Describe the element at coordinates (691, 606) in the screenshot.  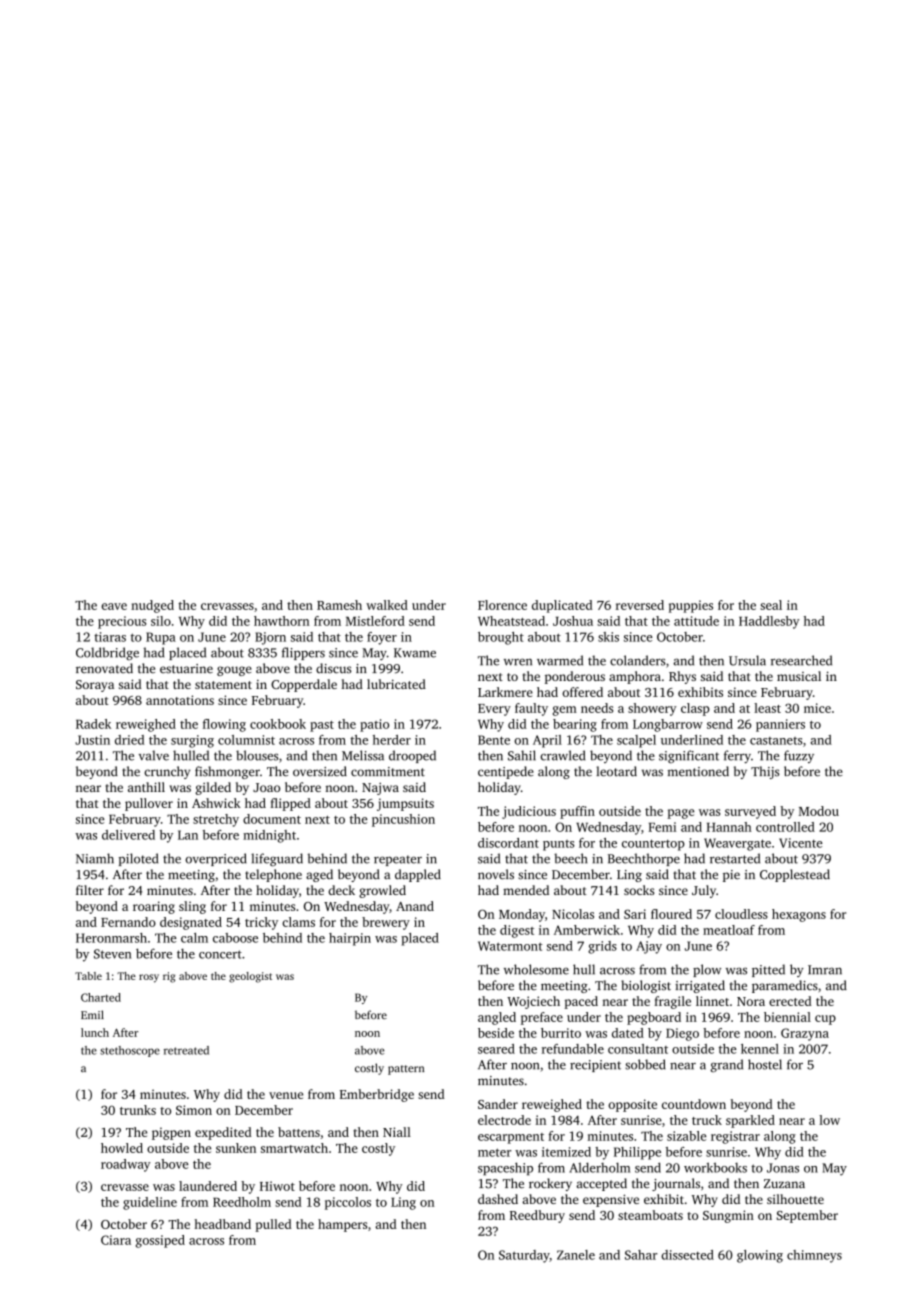
I see `puppies` at that location.
